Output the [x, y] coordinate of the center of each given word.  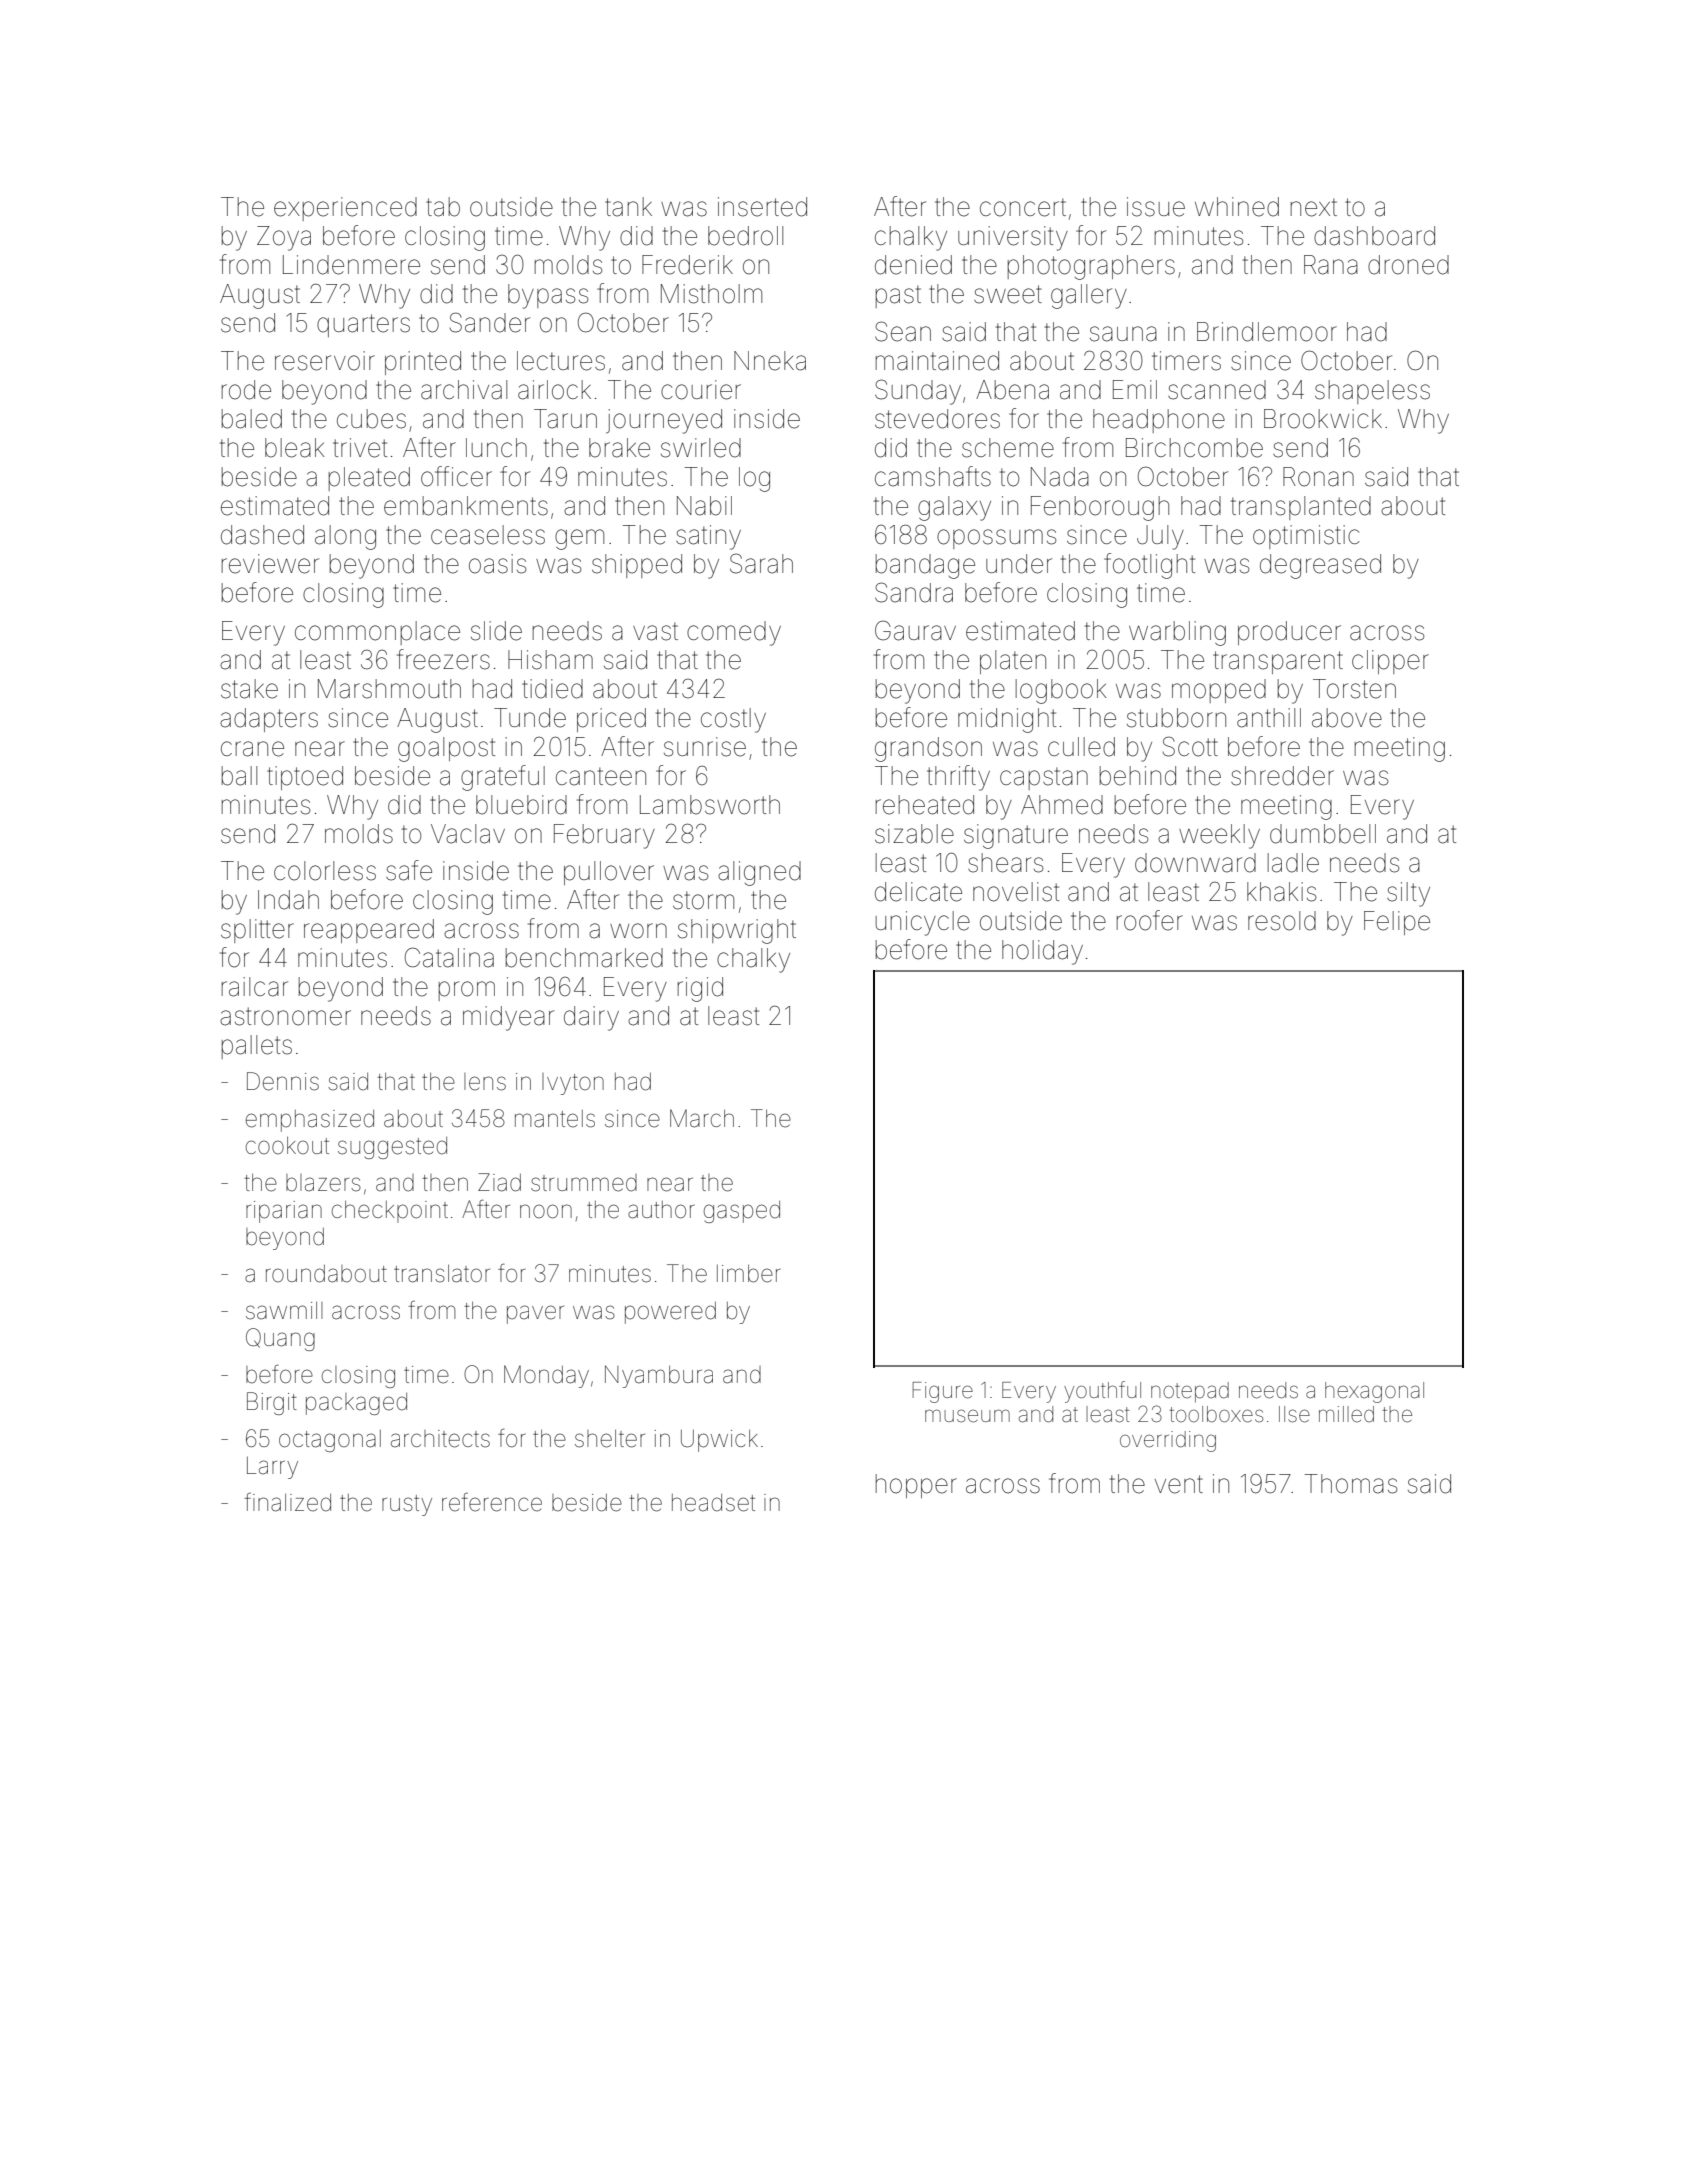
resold [1282, 921]
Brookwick [1323, 419]
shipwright [737, 931]
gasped [742, 1212]
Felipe [1397, 923]
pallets [257, 1047]
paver [535, 1314]
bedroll [745, 236]
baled [252, 419]
